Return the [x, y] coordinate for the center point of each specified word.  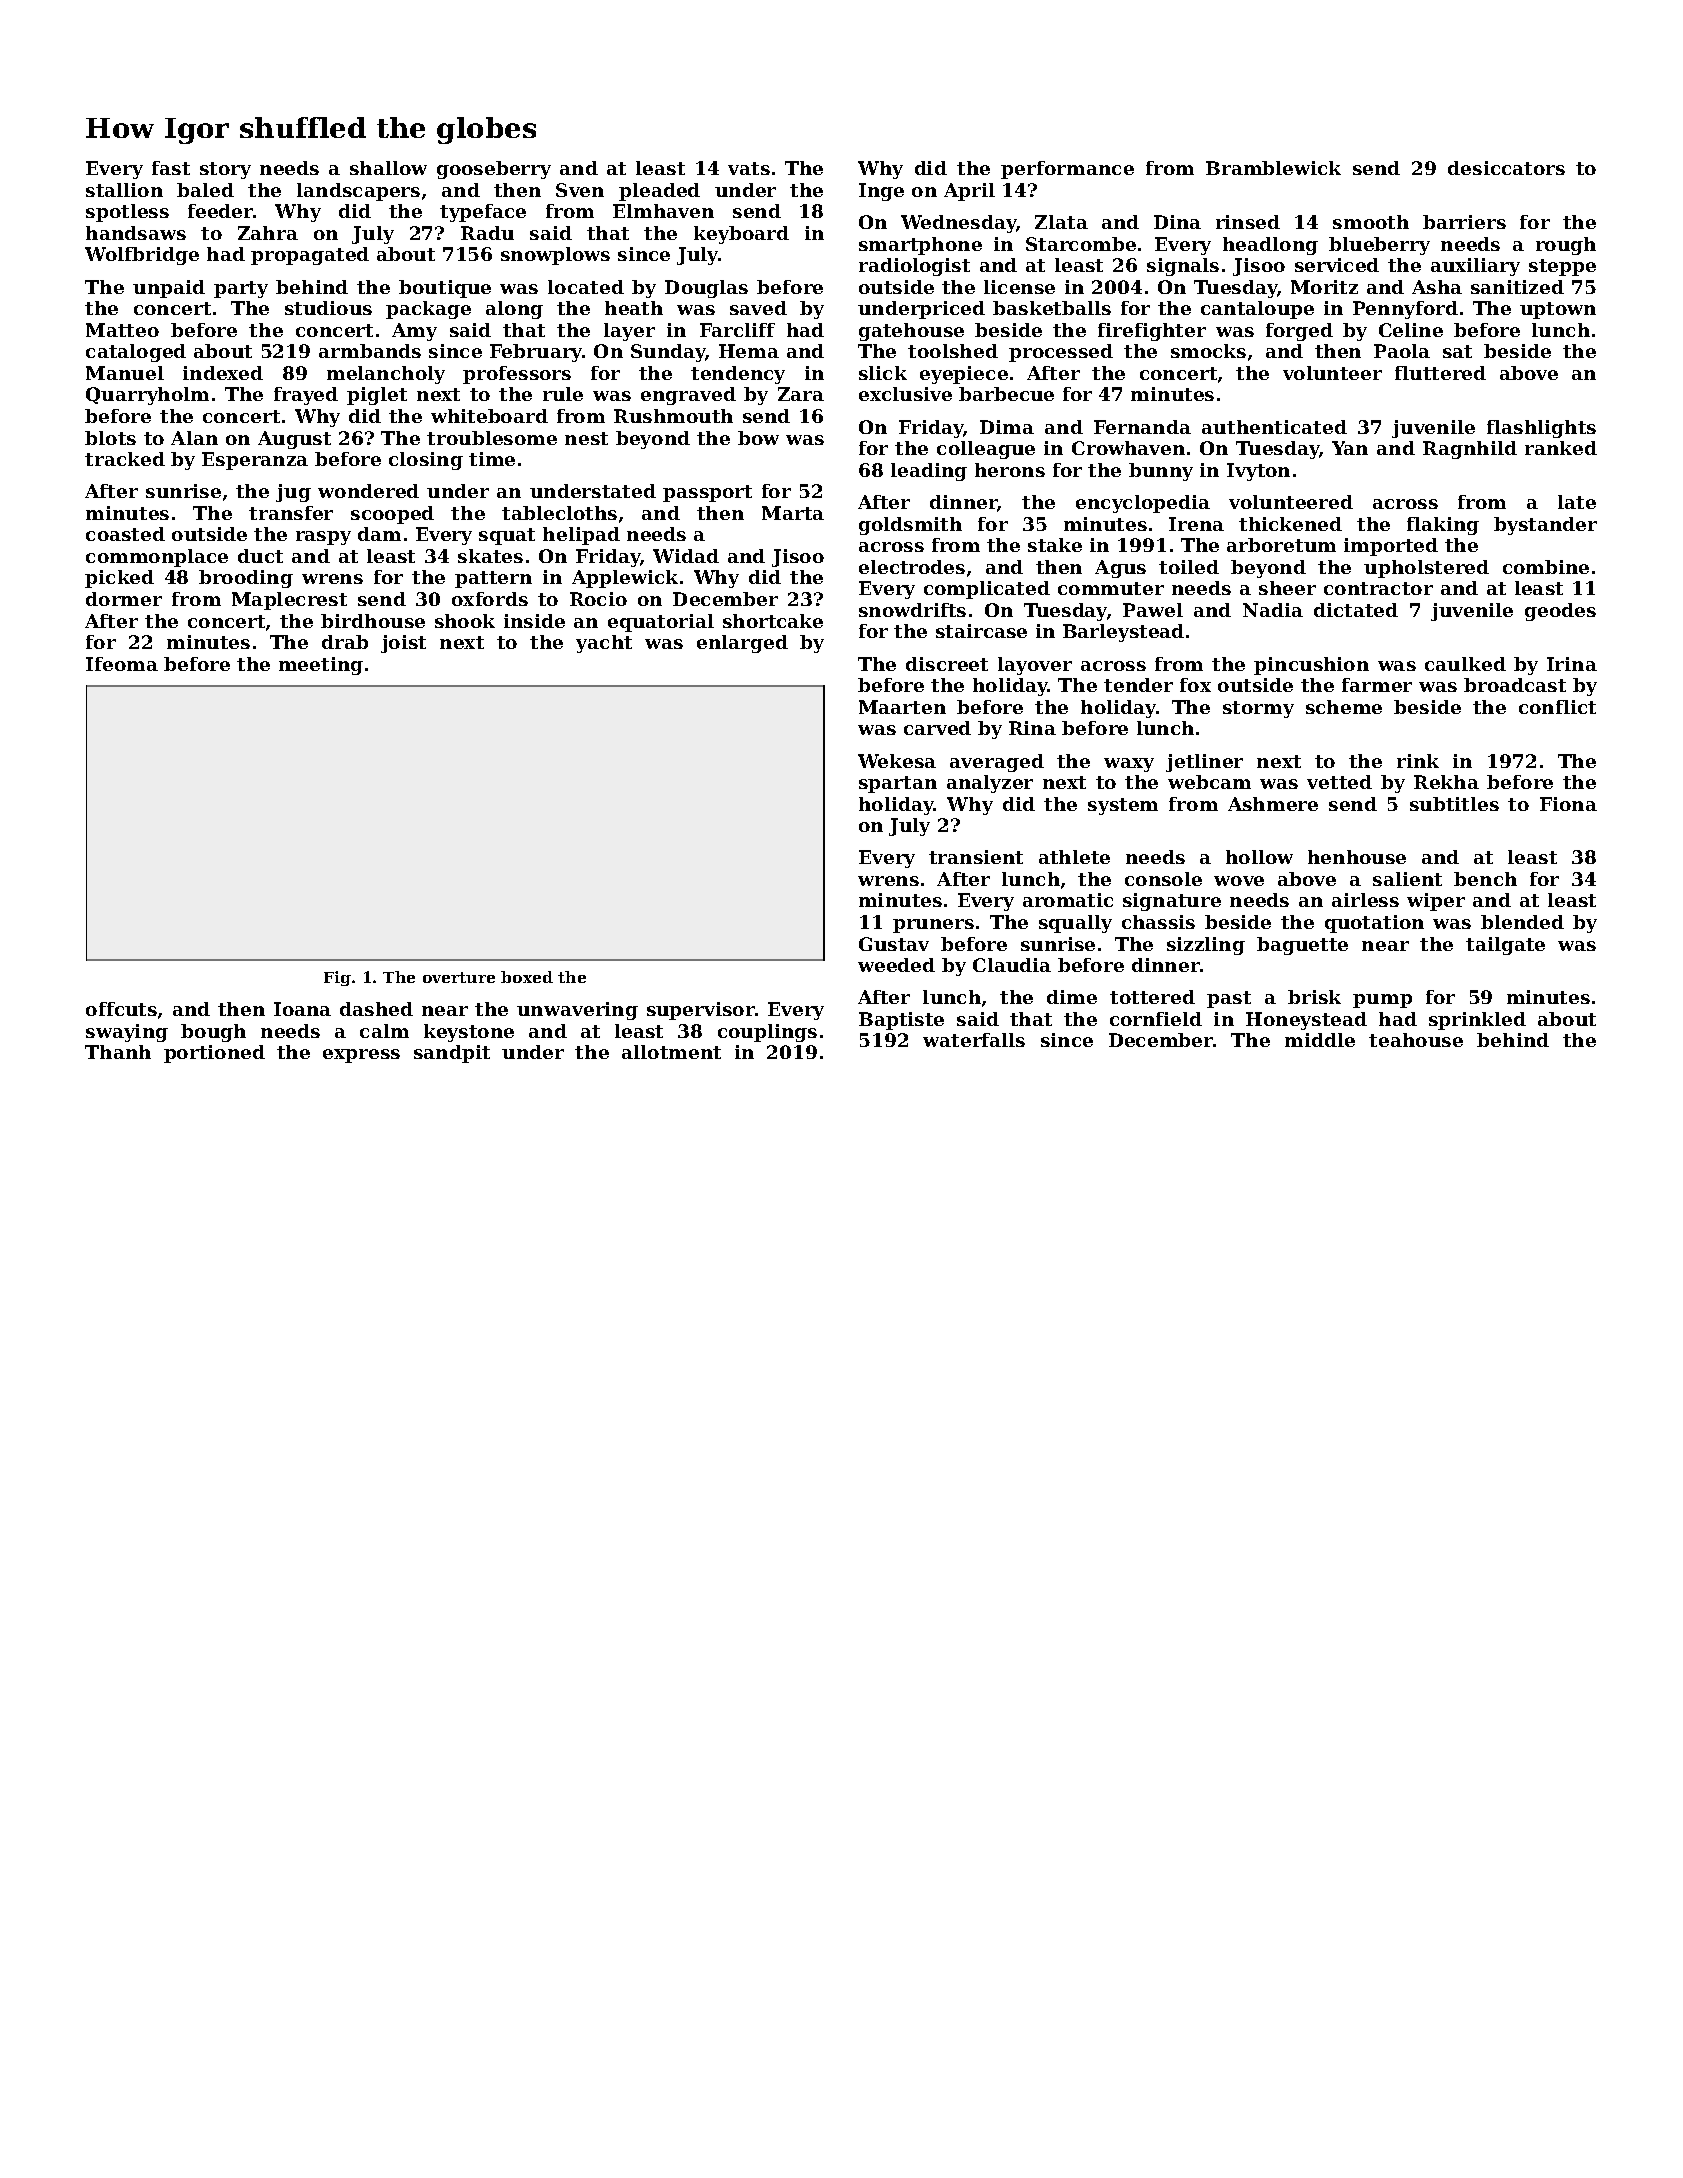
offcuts [121, 1009]
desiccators [1506, 168]
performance [1067, 170]
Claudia [1012, 965]
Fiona [1568, 804]
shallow [388, 168]
